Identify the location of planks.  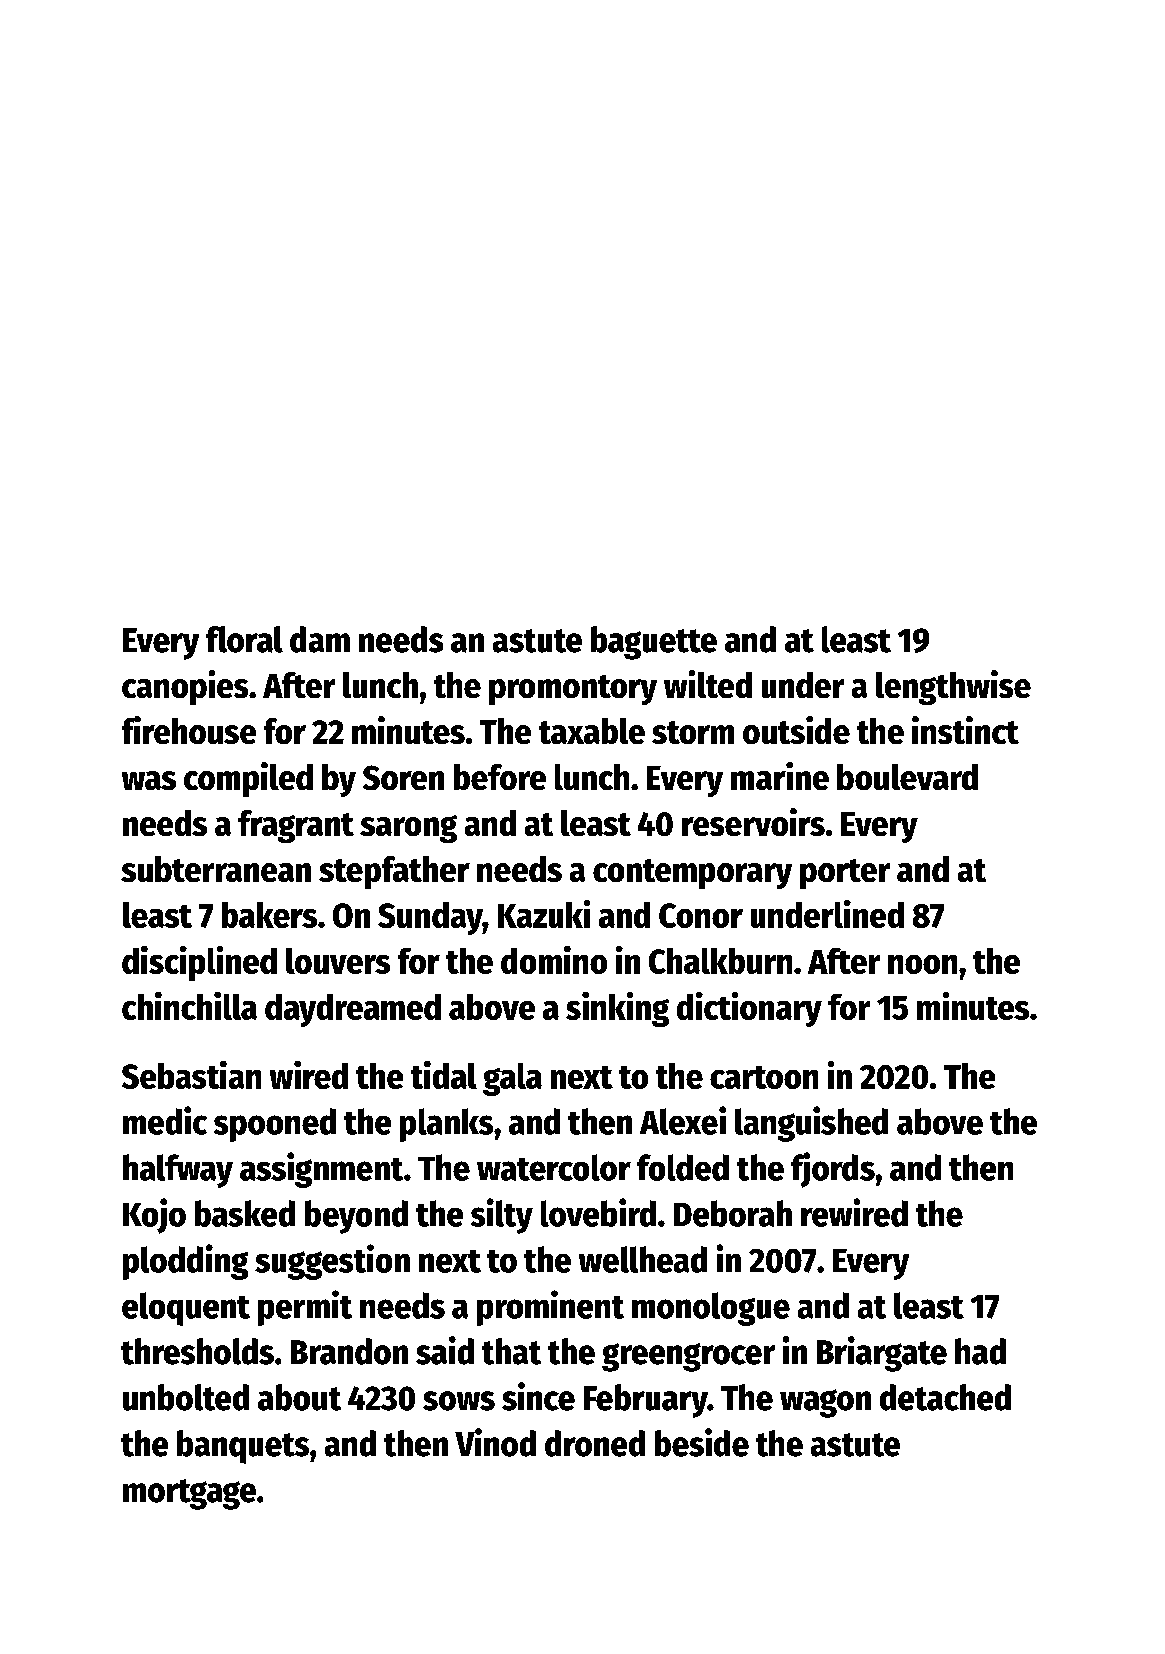
(446, 1125).
